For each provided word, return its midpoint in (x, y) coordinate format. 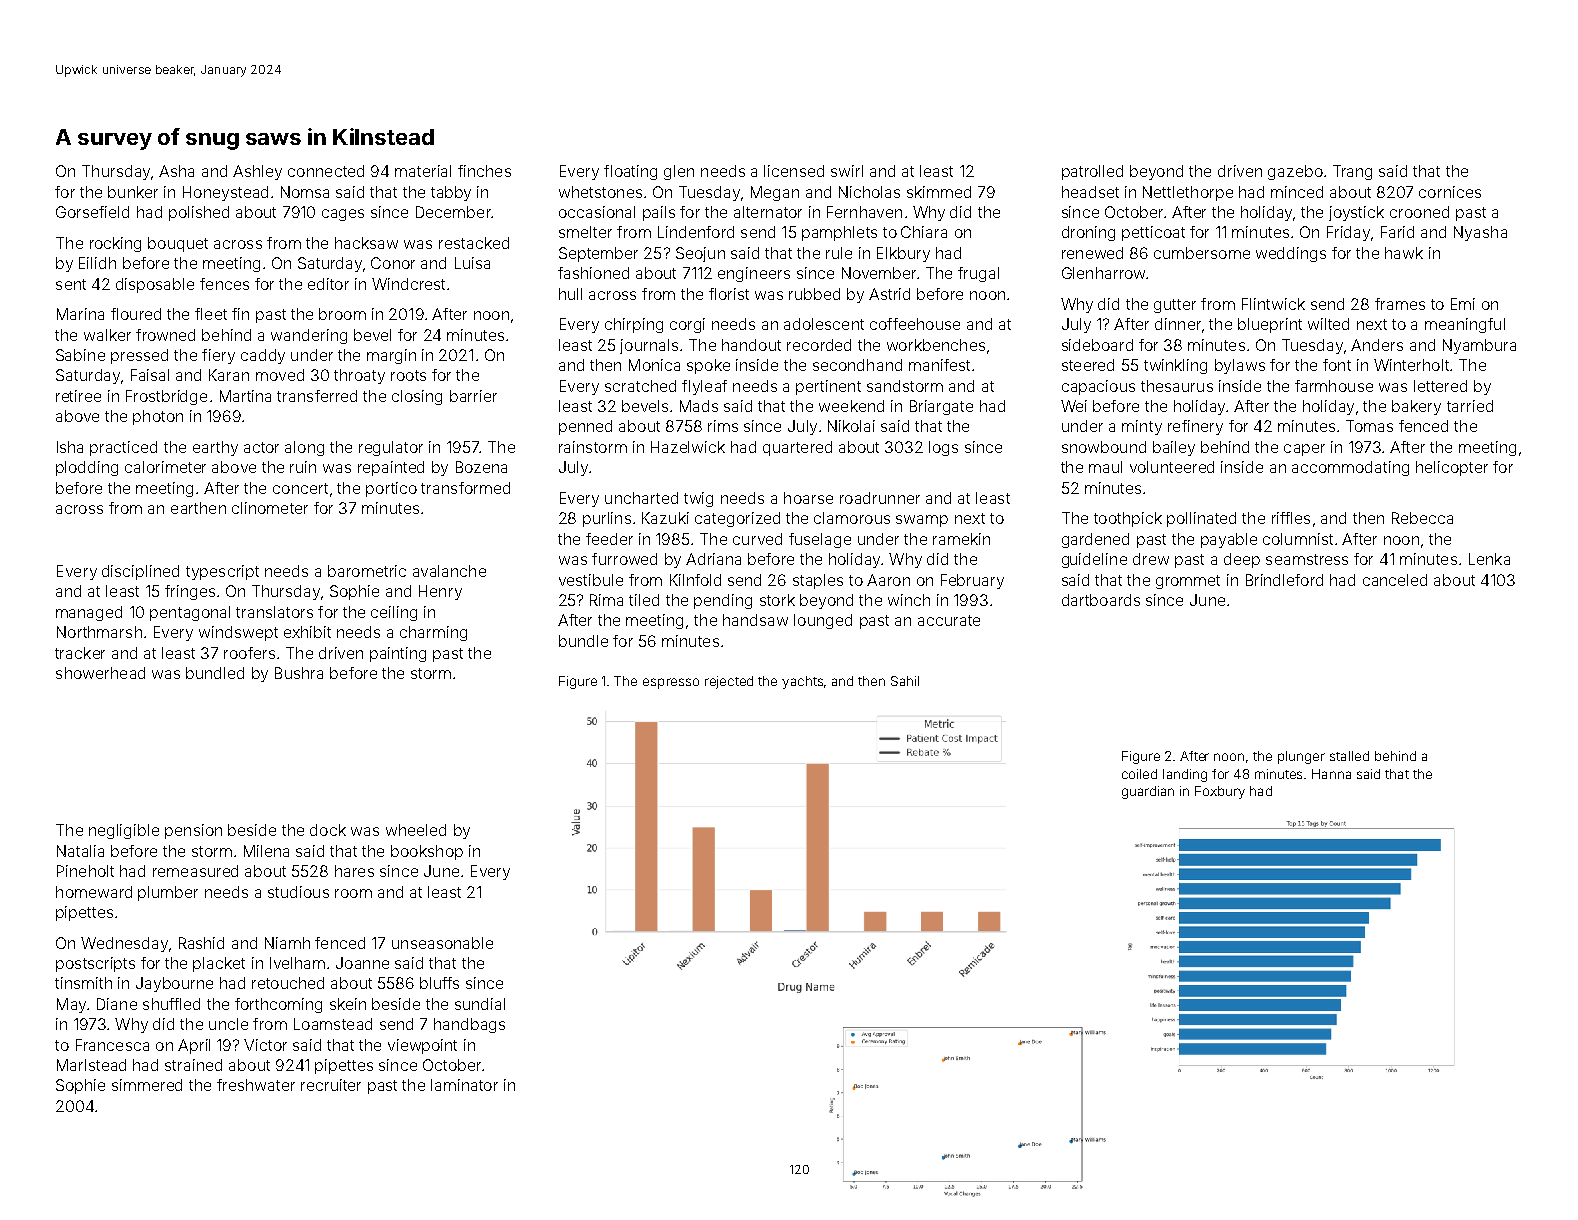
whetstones (600, 192)
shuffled (171, 1004)
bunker (133, 192)
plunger (1301, 757)
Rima (606, 600)
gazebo (1295, 172)
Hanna (1331, 774)
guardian (1148, 792)
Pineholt (85, 871)
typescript (222, 572)
